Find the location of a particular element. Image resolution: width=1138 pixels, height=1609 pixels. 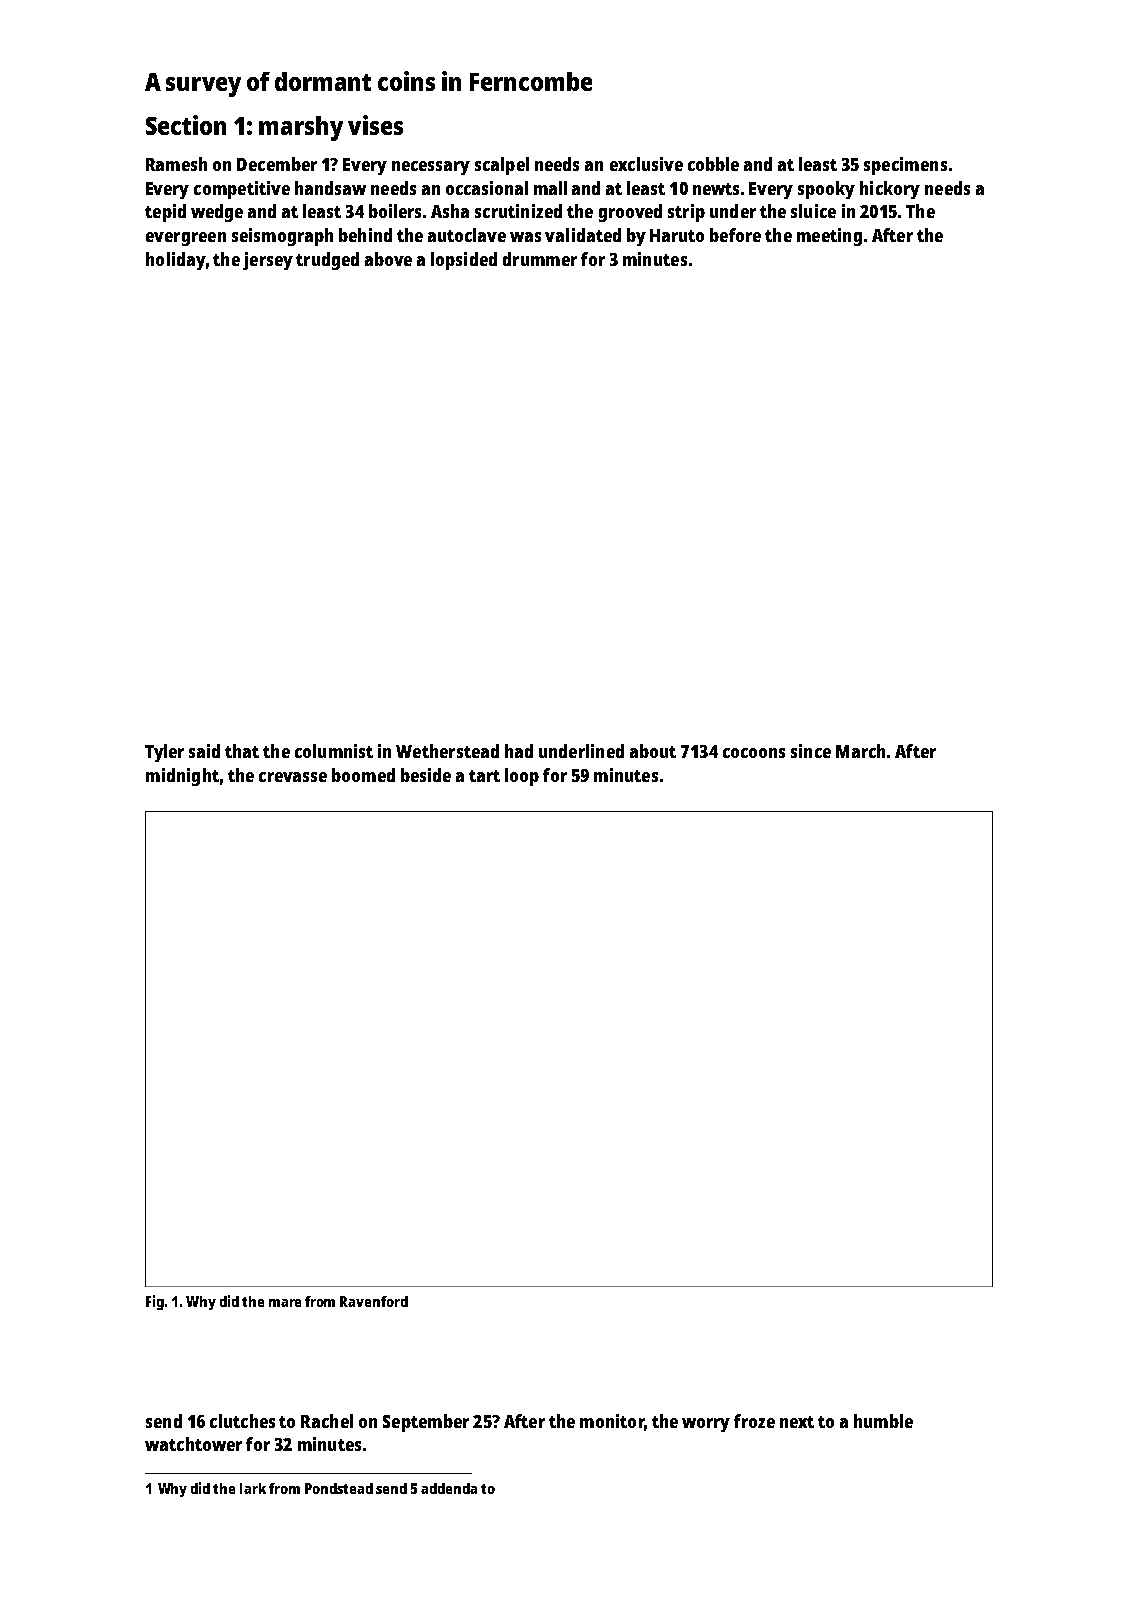

holiday is located at coordinates (175, 261).
